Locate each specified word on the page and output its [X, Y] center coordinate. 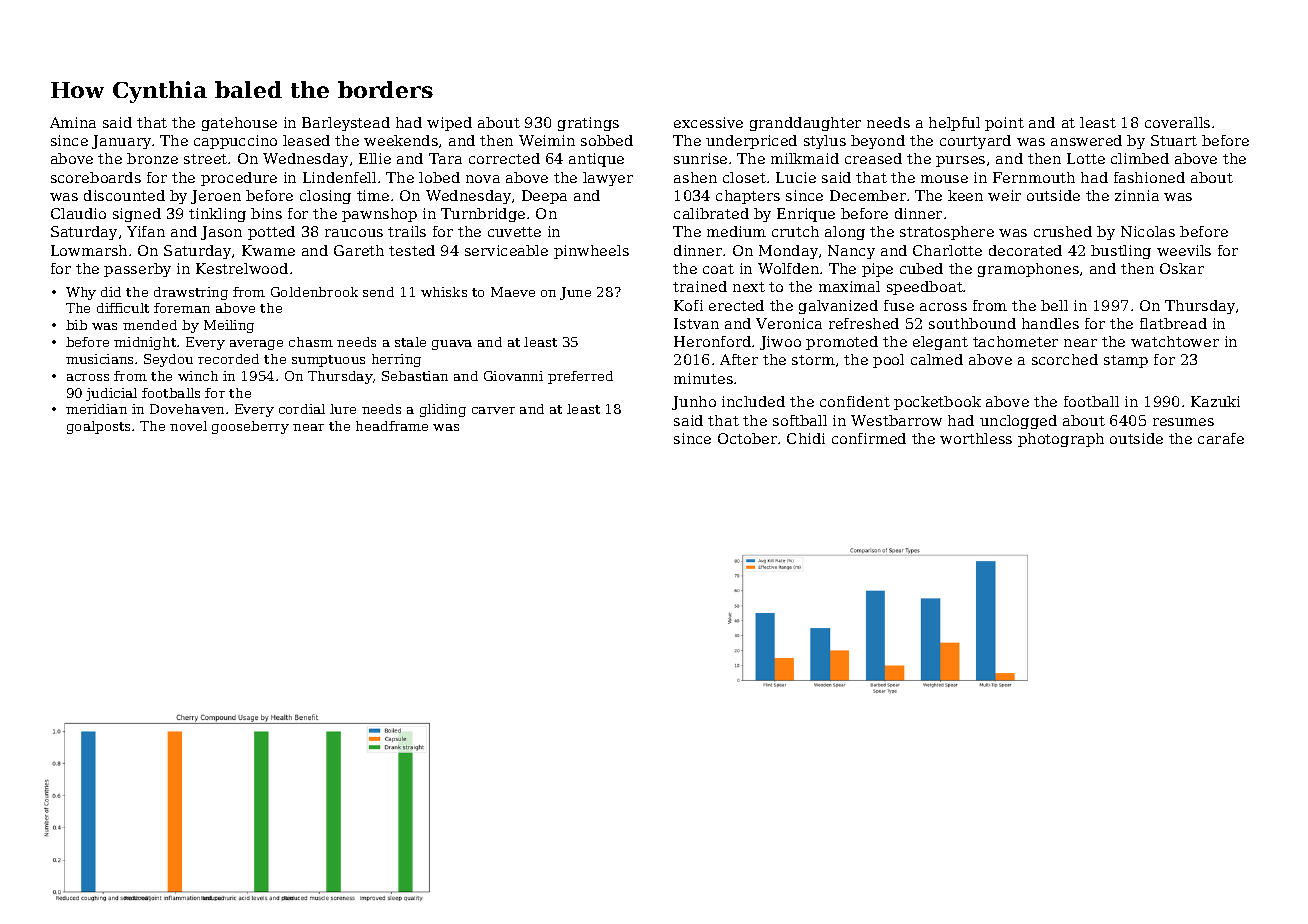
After [739, 359]
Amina [73, 122]
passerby [137, 270]
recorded [228, 359]
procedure [239, 179]
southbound [972, 323]
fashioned [1149, 177]
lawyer [608, 179]
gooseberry [250, 427]
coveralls [1177, 122]
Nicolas [1148, 231]
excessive [708, 122]
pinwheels [591, 252]
